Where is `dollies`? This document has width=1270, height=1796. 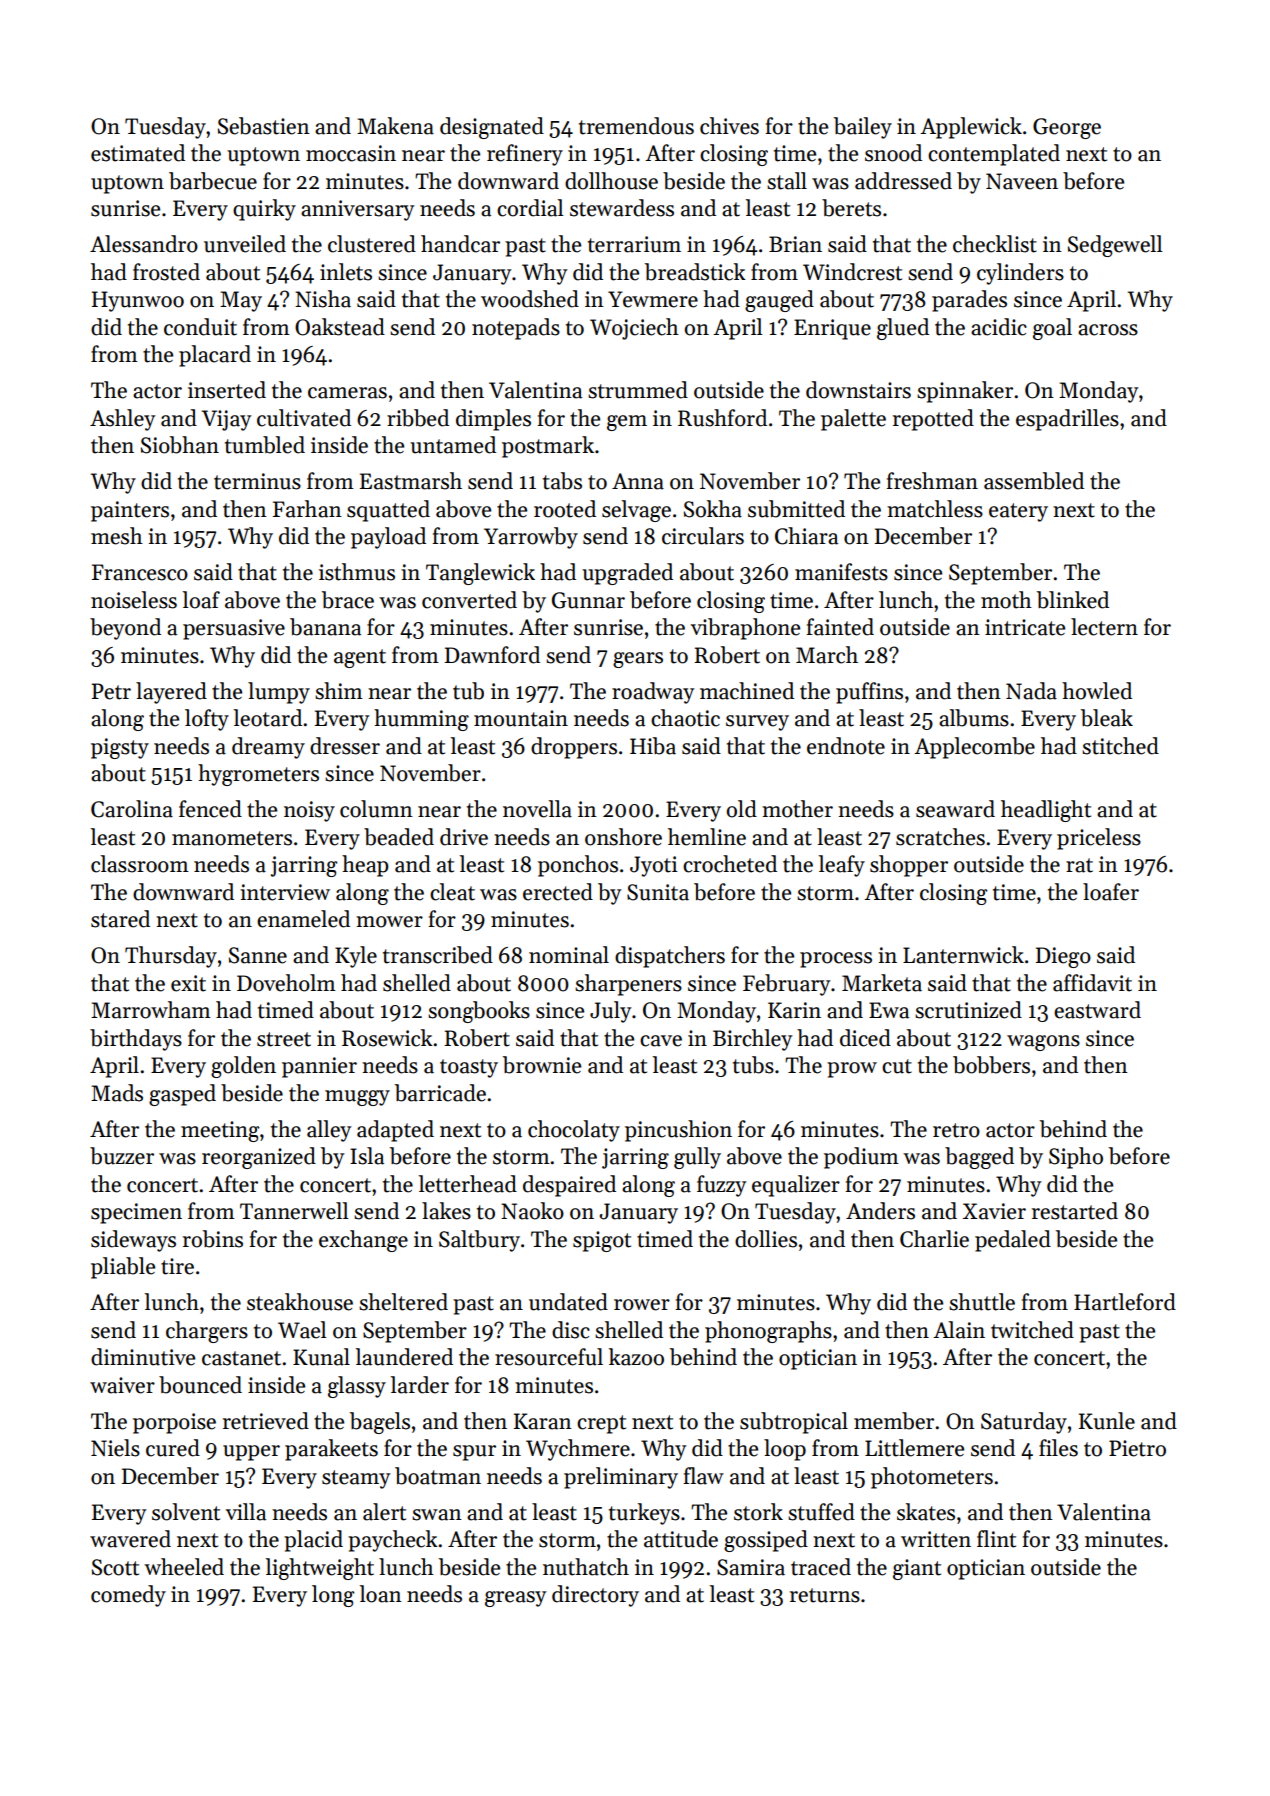 dollies is located at coordinates (766, 1239).
